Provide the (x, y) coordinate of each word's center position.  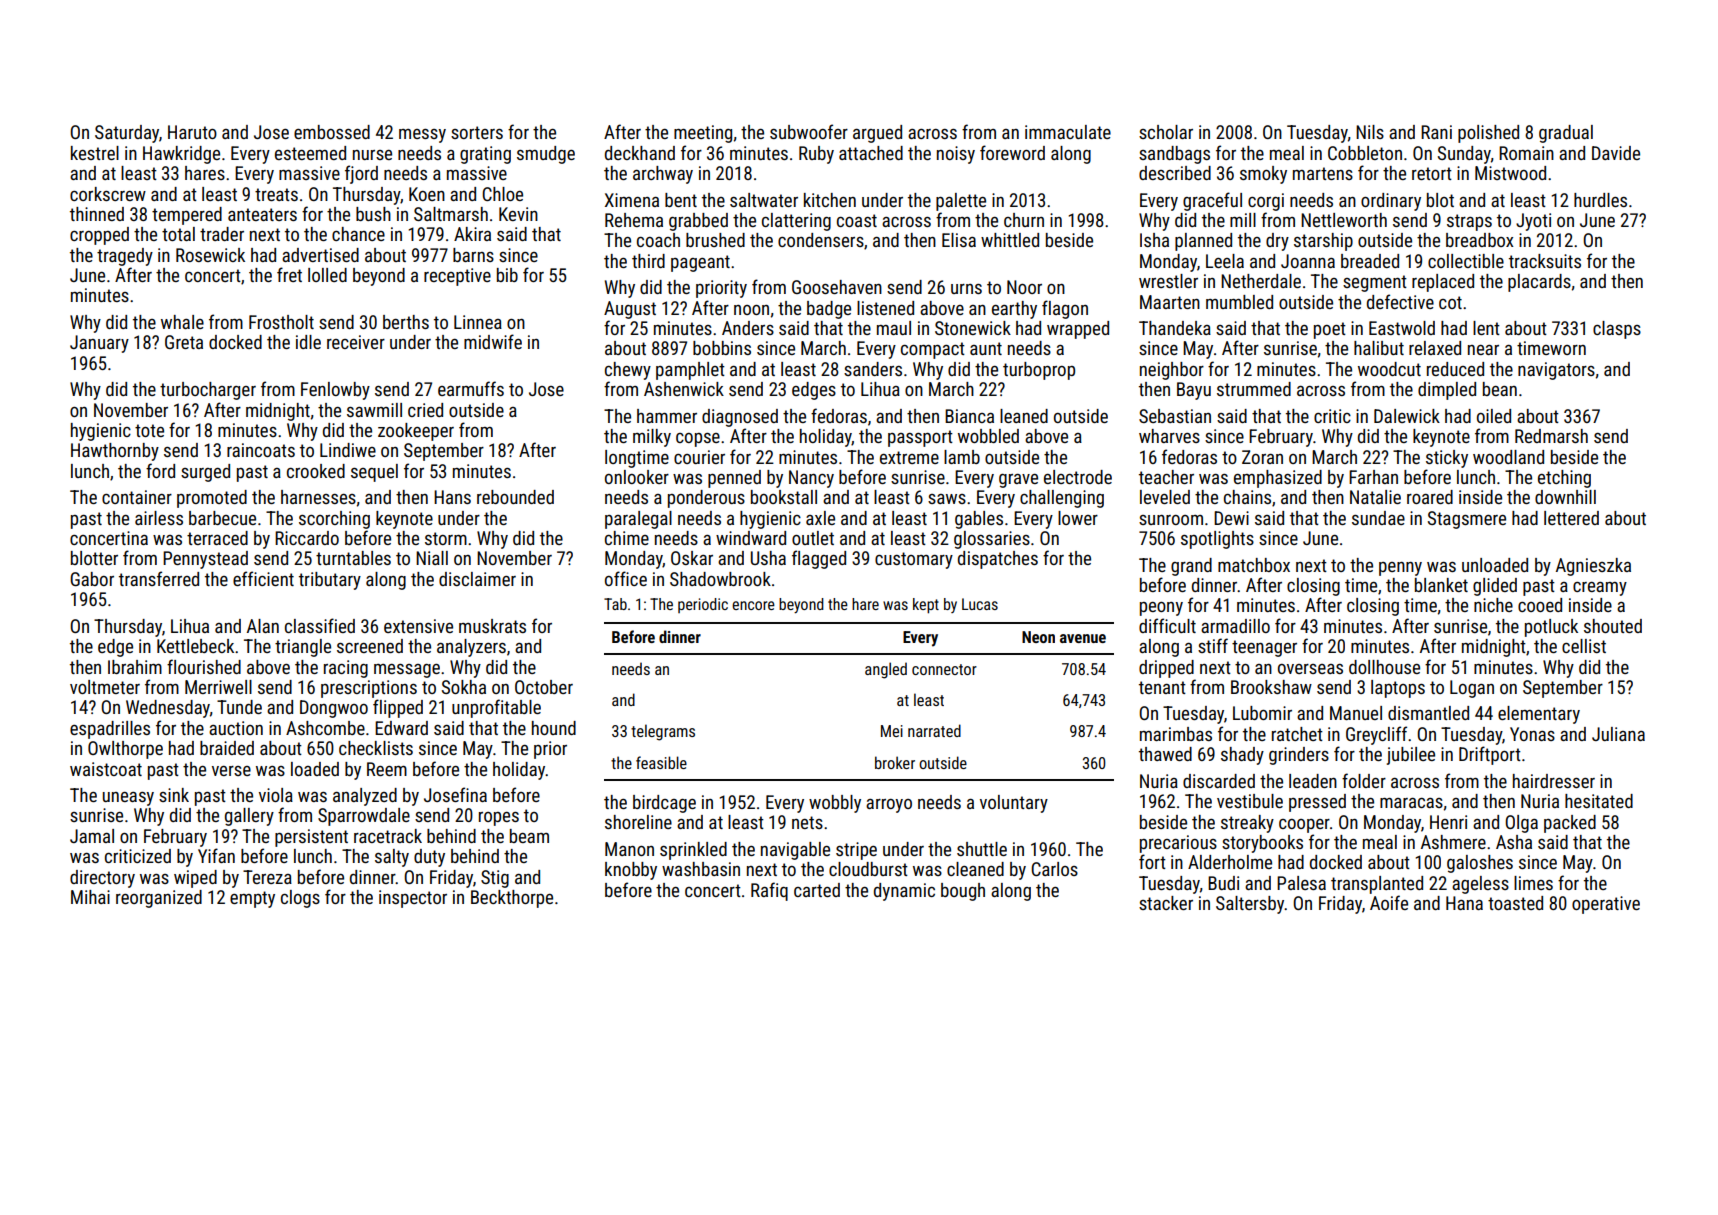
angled (886, 670)
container (137, 497)
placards (1539, 283)
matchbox (1254, 565)
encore (753, 605)
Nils (1370, 132)
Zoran (1262, 457)
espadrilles (110, 730)
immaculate (1068, 132)
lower (1078, 518)
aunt (986, 348)
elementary (1539, 715)
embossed (332, 132)
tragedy (125, 257)
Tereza (267, 877)
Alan (263, 626)
